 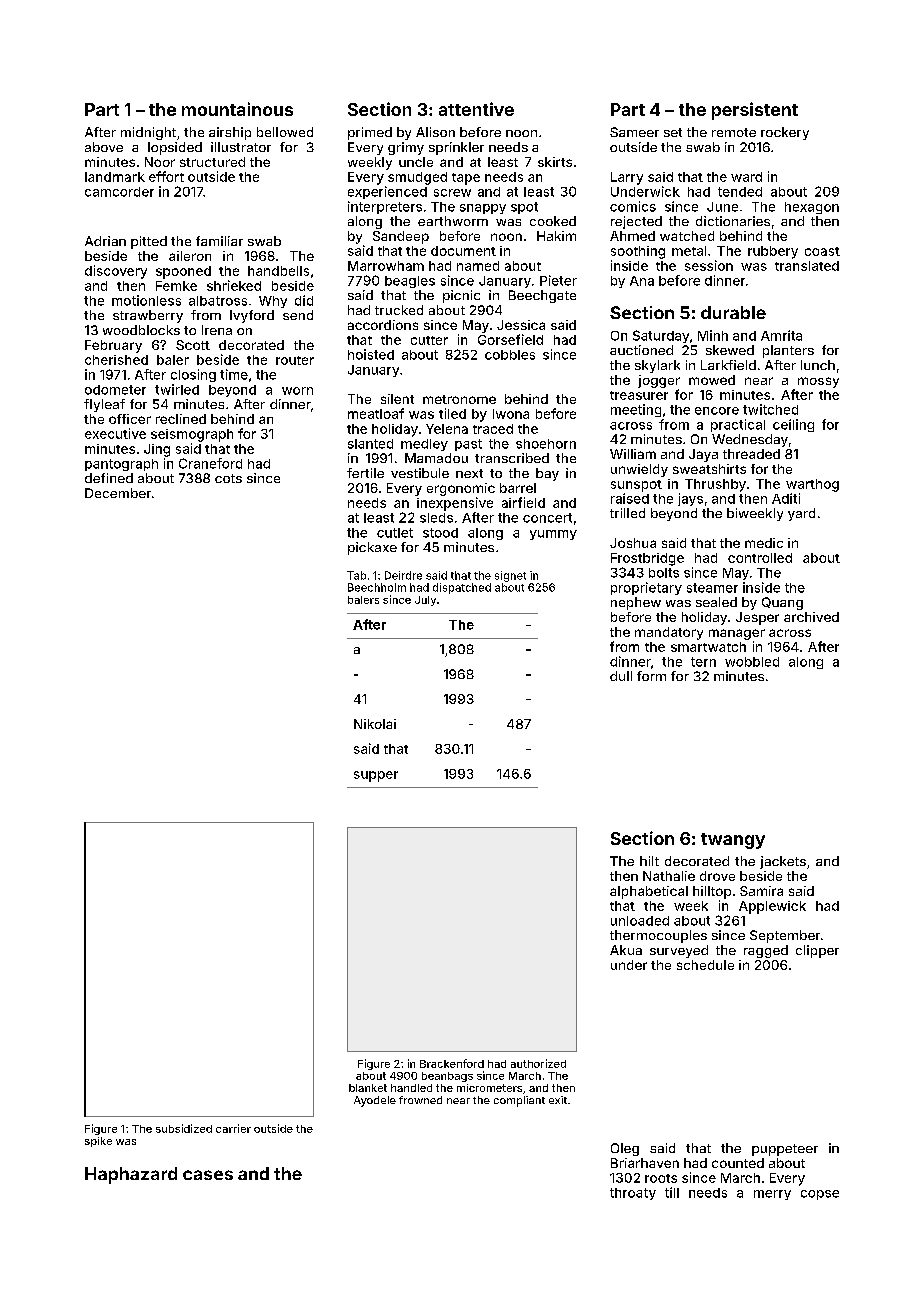 I want to click on cooked, so click(x=553, y=221).
